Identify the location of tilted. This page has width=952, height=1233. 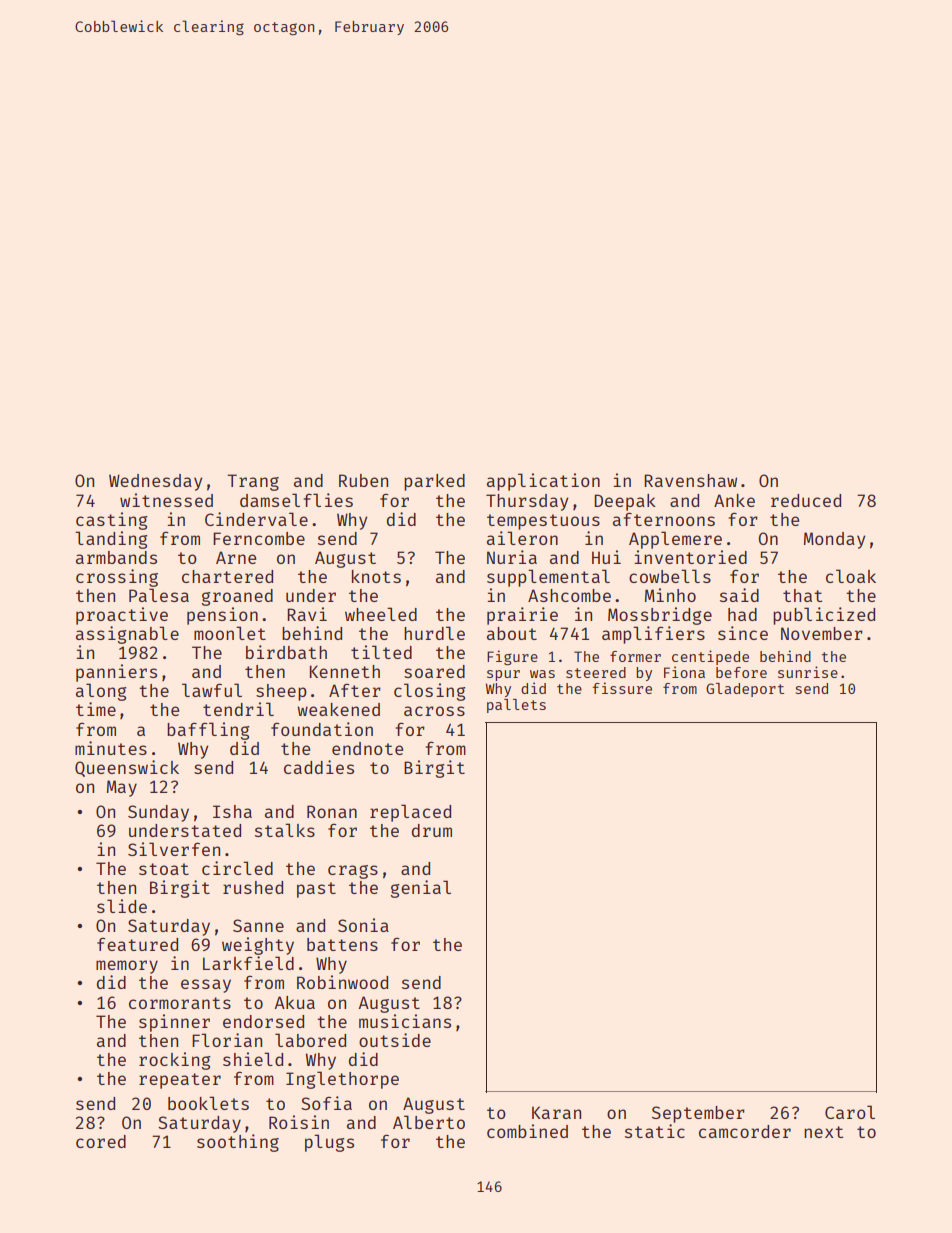
(381, 652).
